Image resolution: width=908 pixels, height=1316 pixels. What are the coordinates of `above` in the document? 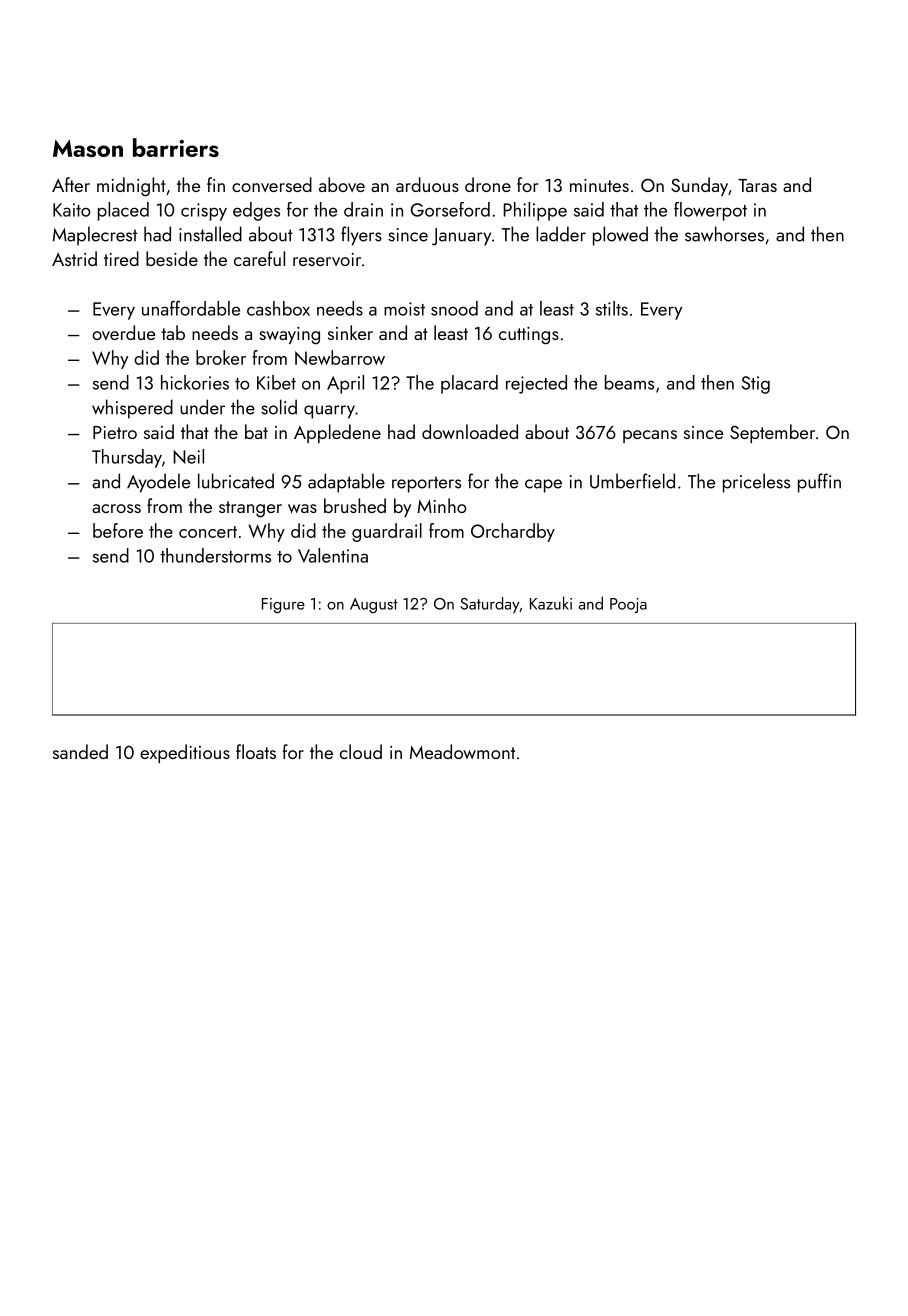 It's located at (342, 184).
